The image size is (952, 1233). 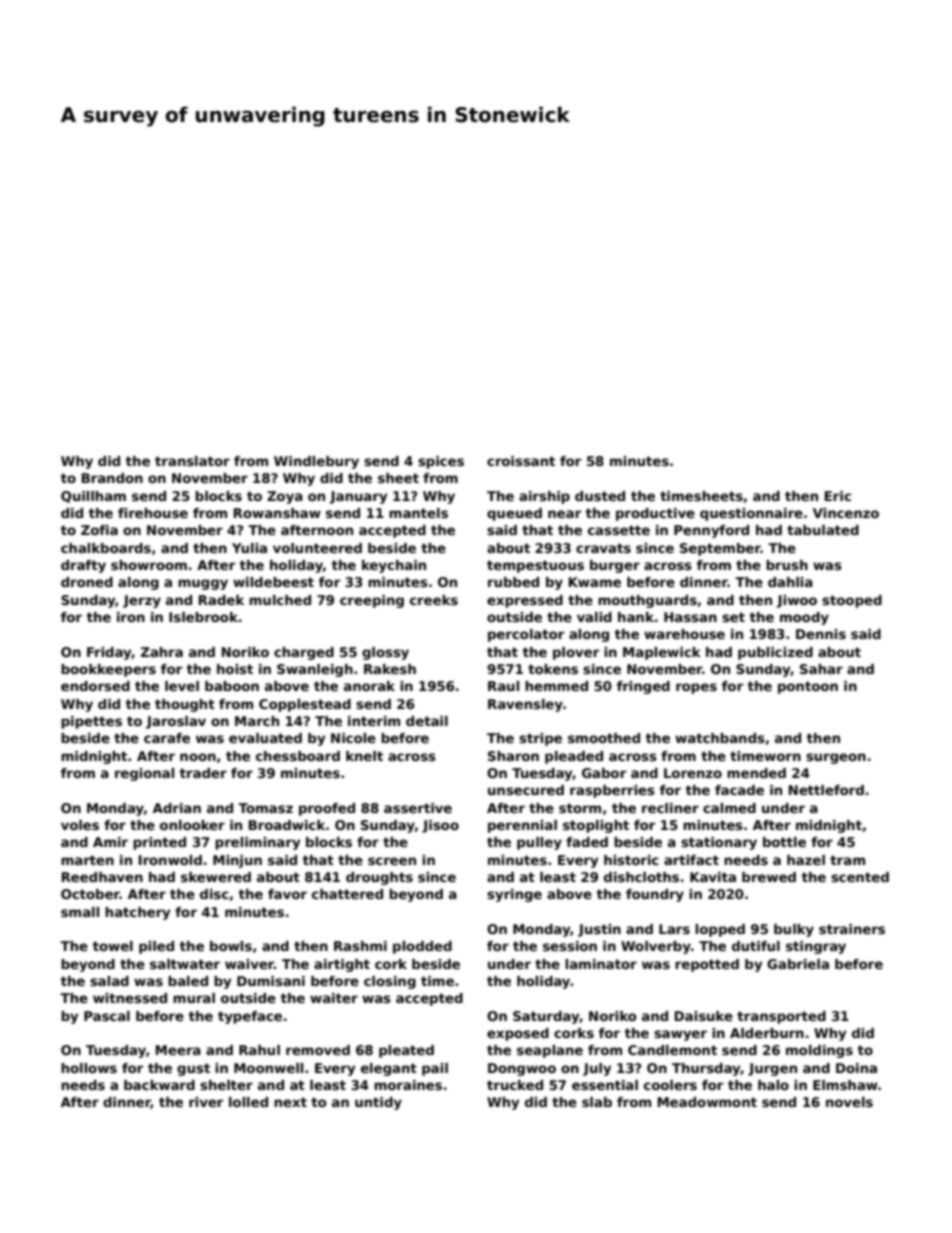 What do you see at coordinates (406, 1051) in the screenshot?
I see `pleated` at bounding box center [406, 1051].
